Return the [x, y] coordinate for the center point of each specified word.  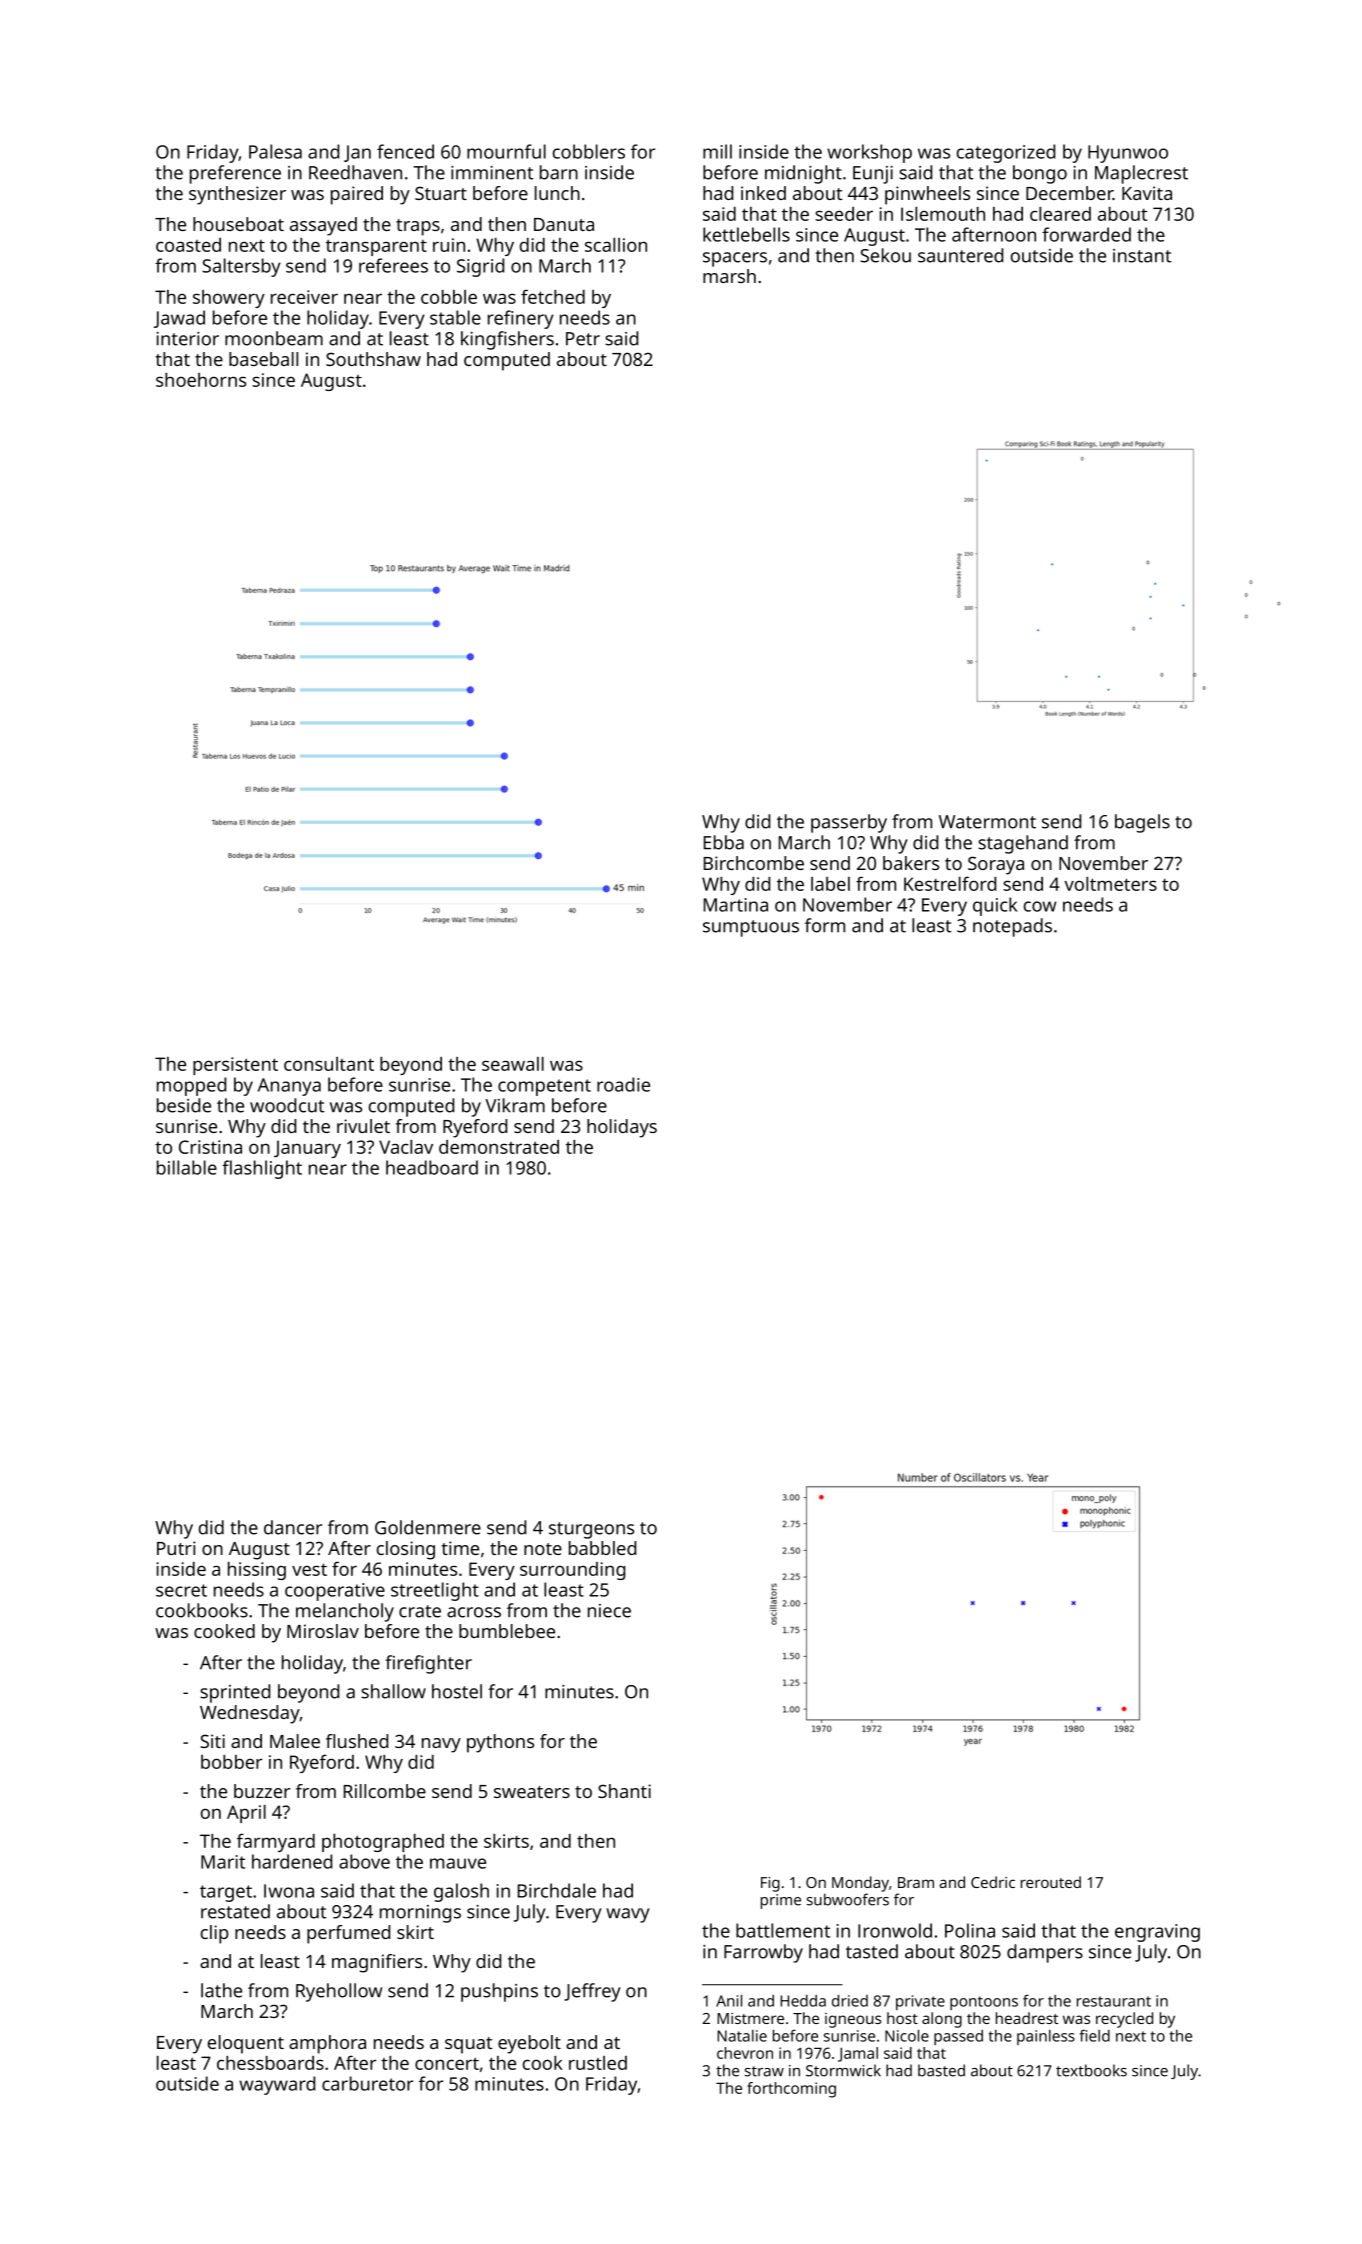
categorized [1006, 153]
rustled [598, 2063]
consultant [329, 1064]
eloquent [246, 2044]
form [825, 925]
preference [235, 174]
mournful [506, 151]
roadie [623, 1084]
